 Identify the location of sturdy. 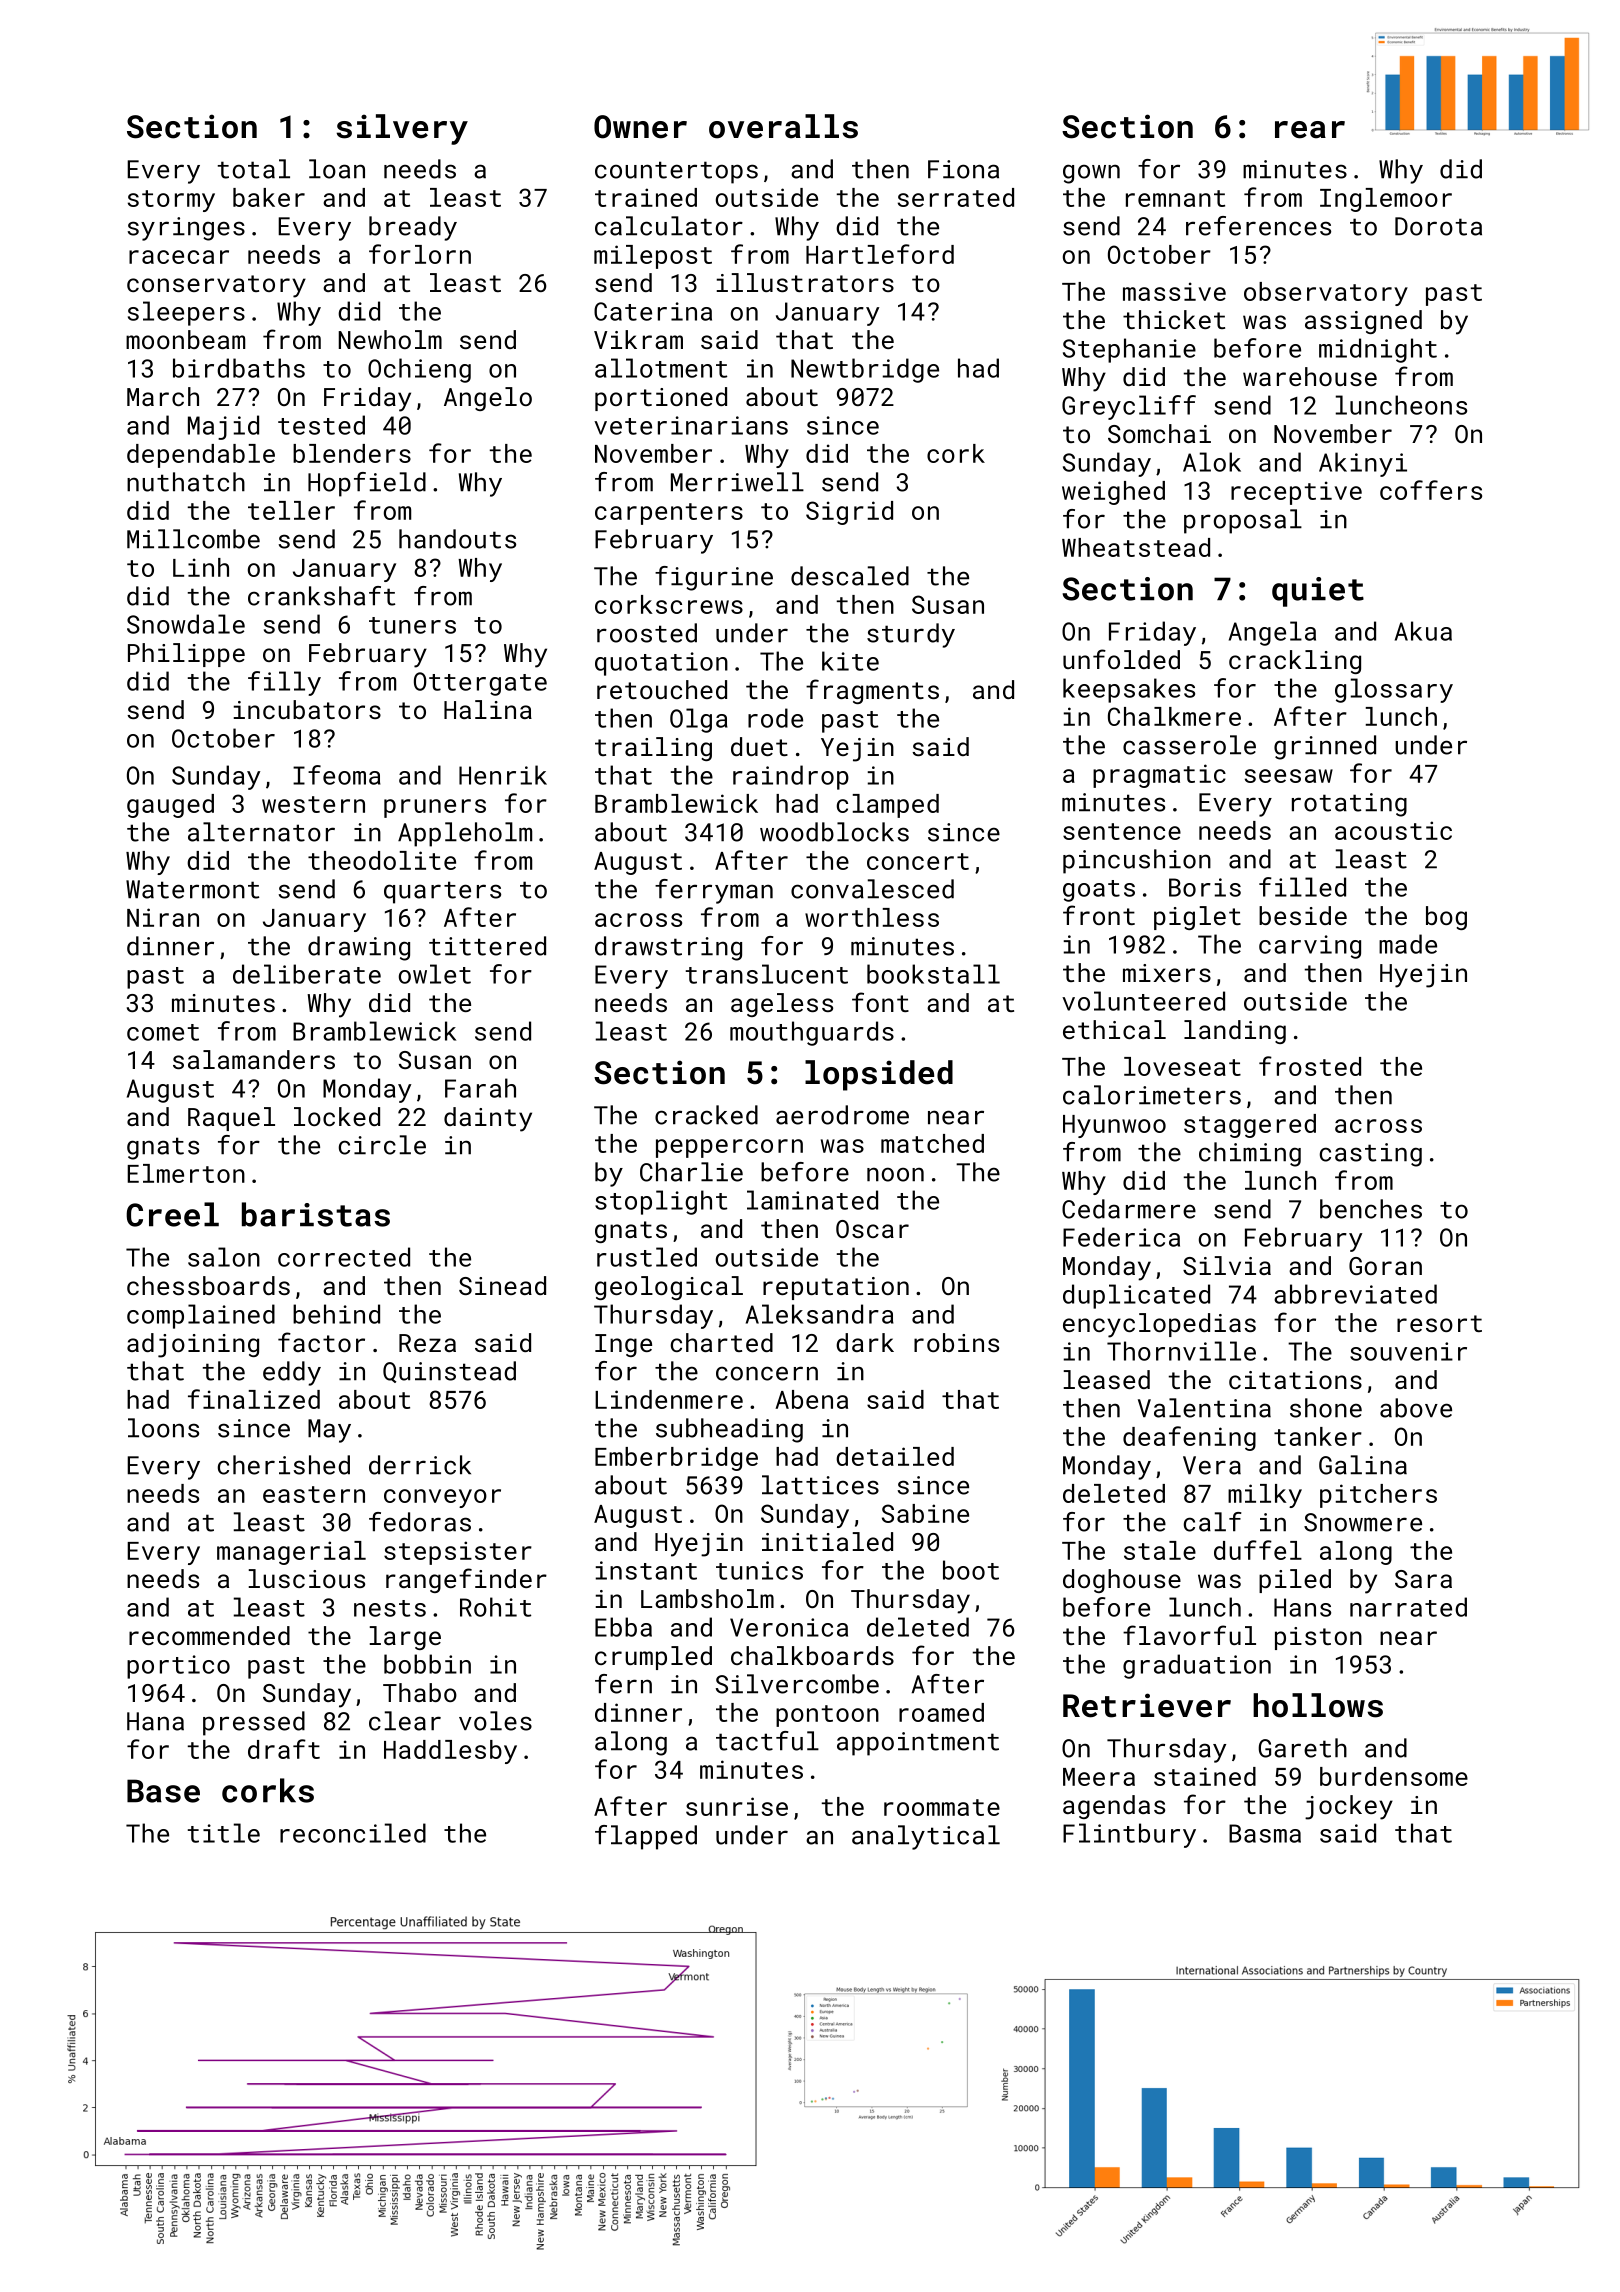
(911, 635).
